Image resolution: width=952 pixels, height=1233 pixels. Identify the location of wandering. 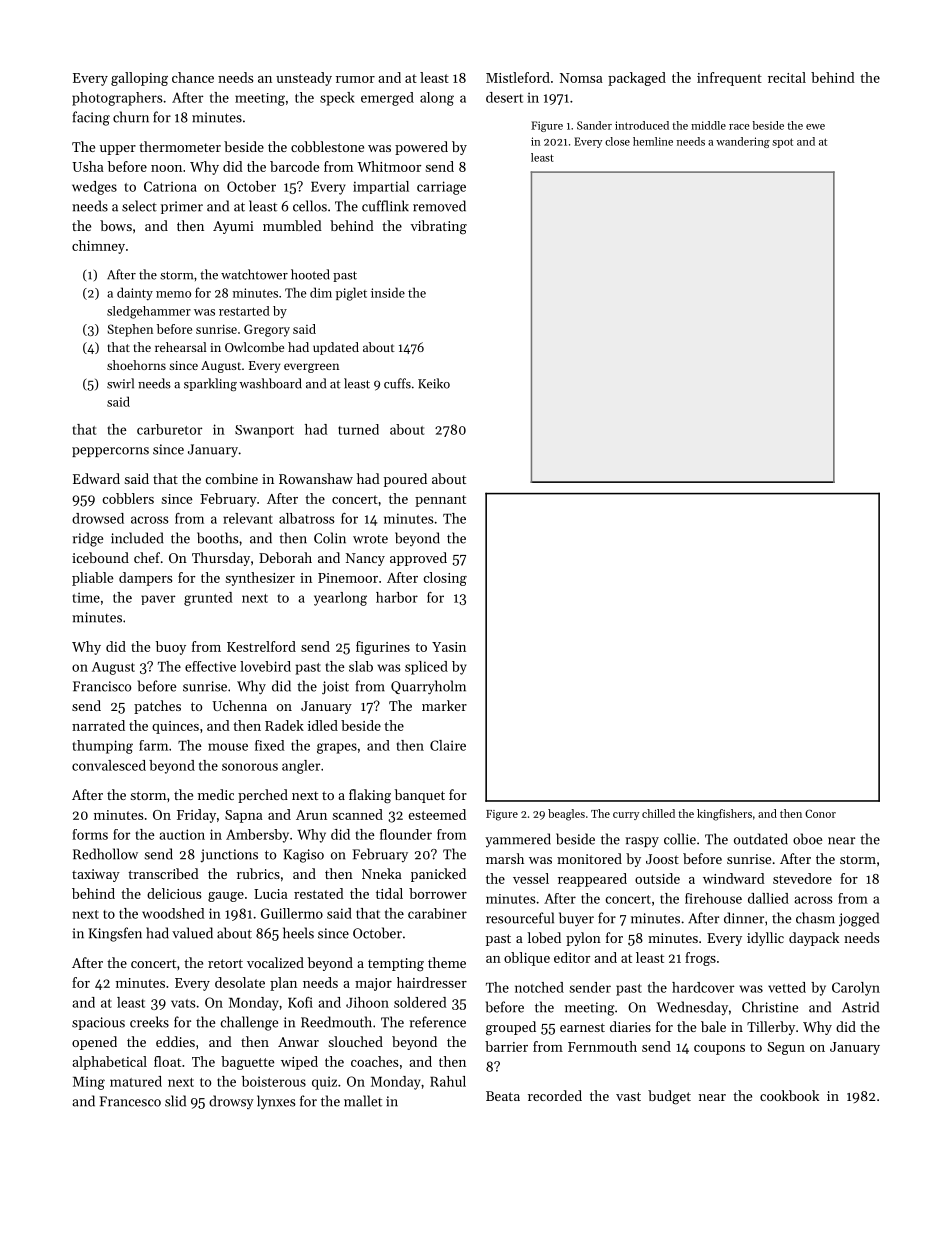
(743, 142).
